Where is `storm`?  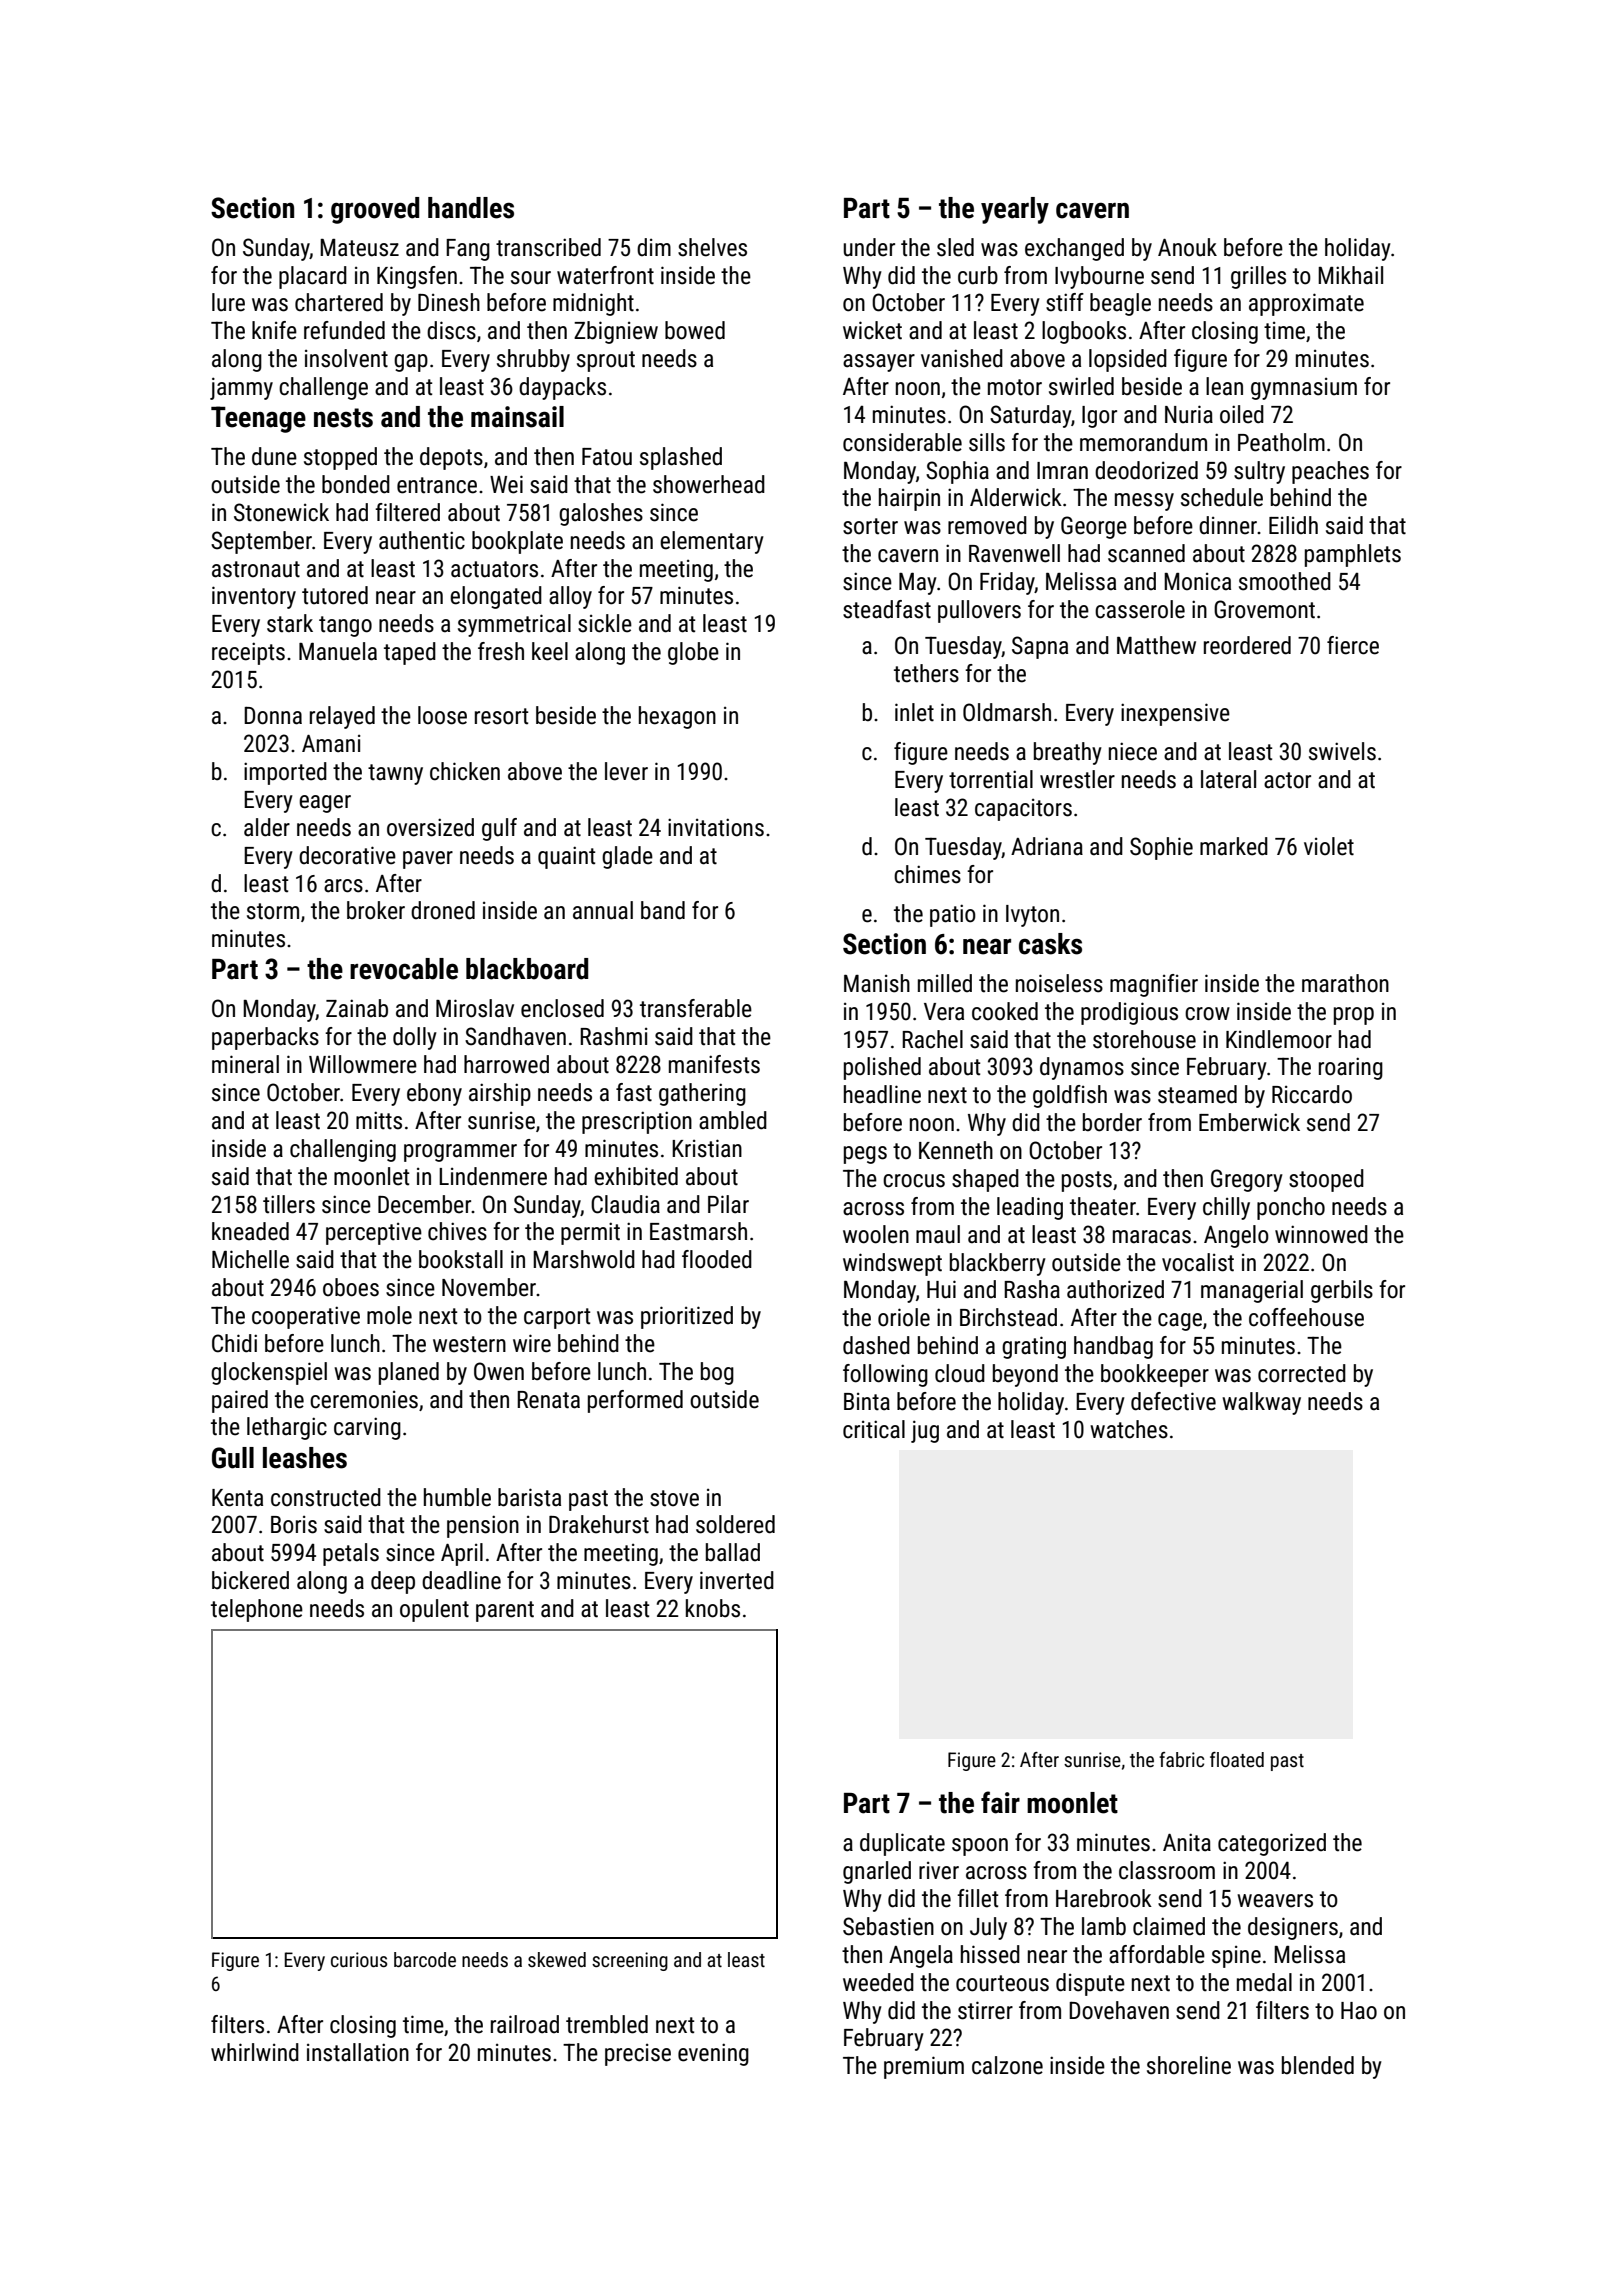 storm is located at coordinates (273, 911).
